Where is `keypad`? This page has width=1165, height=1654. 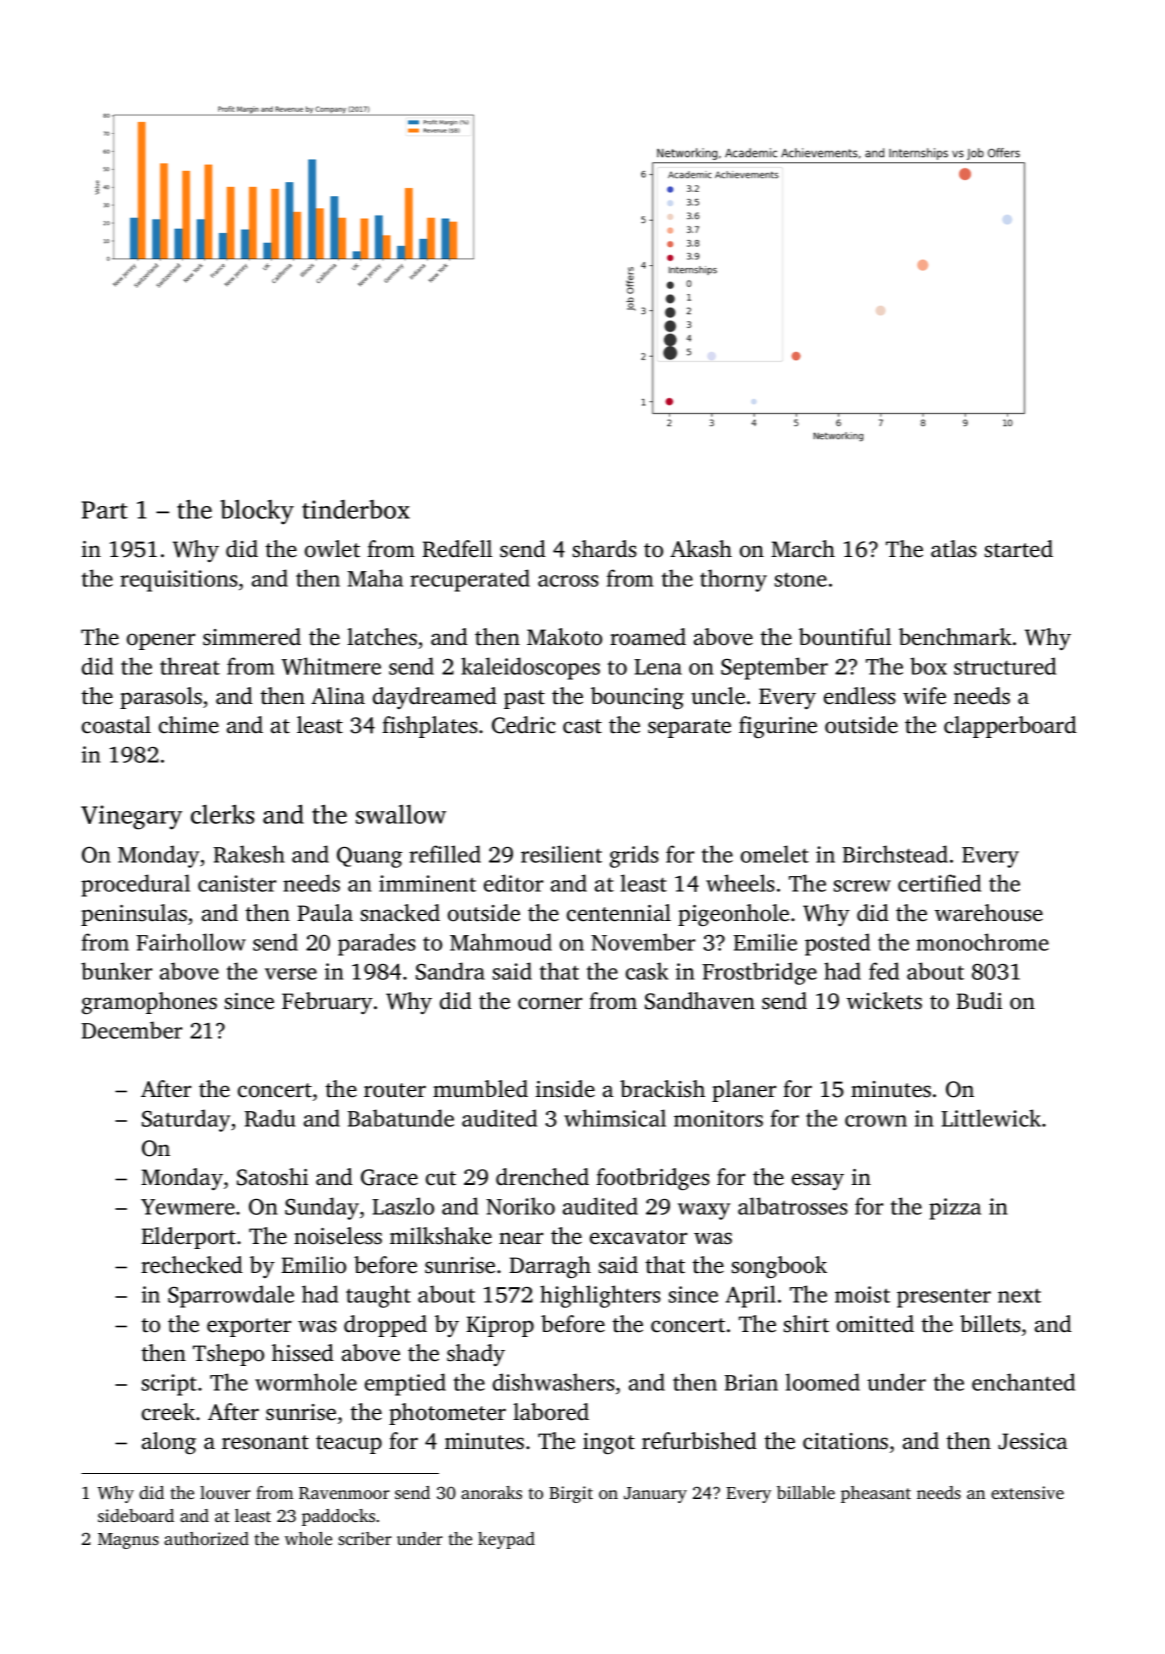
keypad is located at coordinates (506, 1540).
